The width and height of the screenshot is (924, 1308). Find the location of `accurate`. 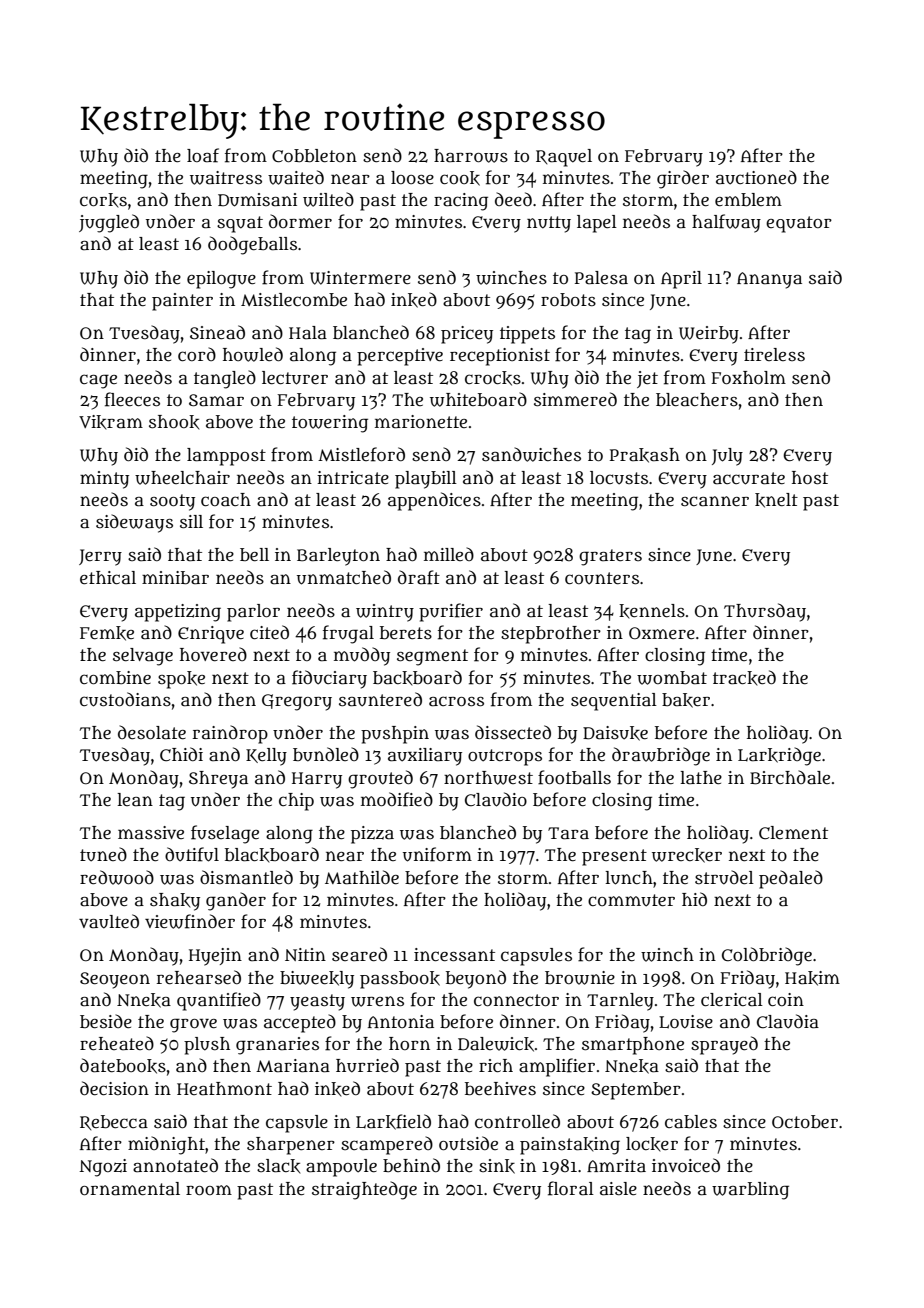

accurate is located at coordinates (749, 478).
